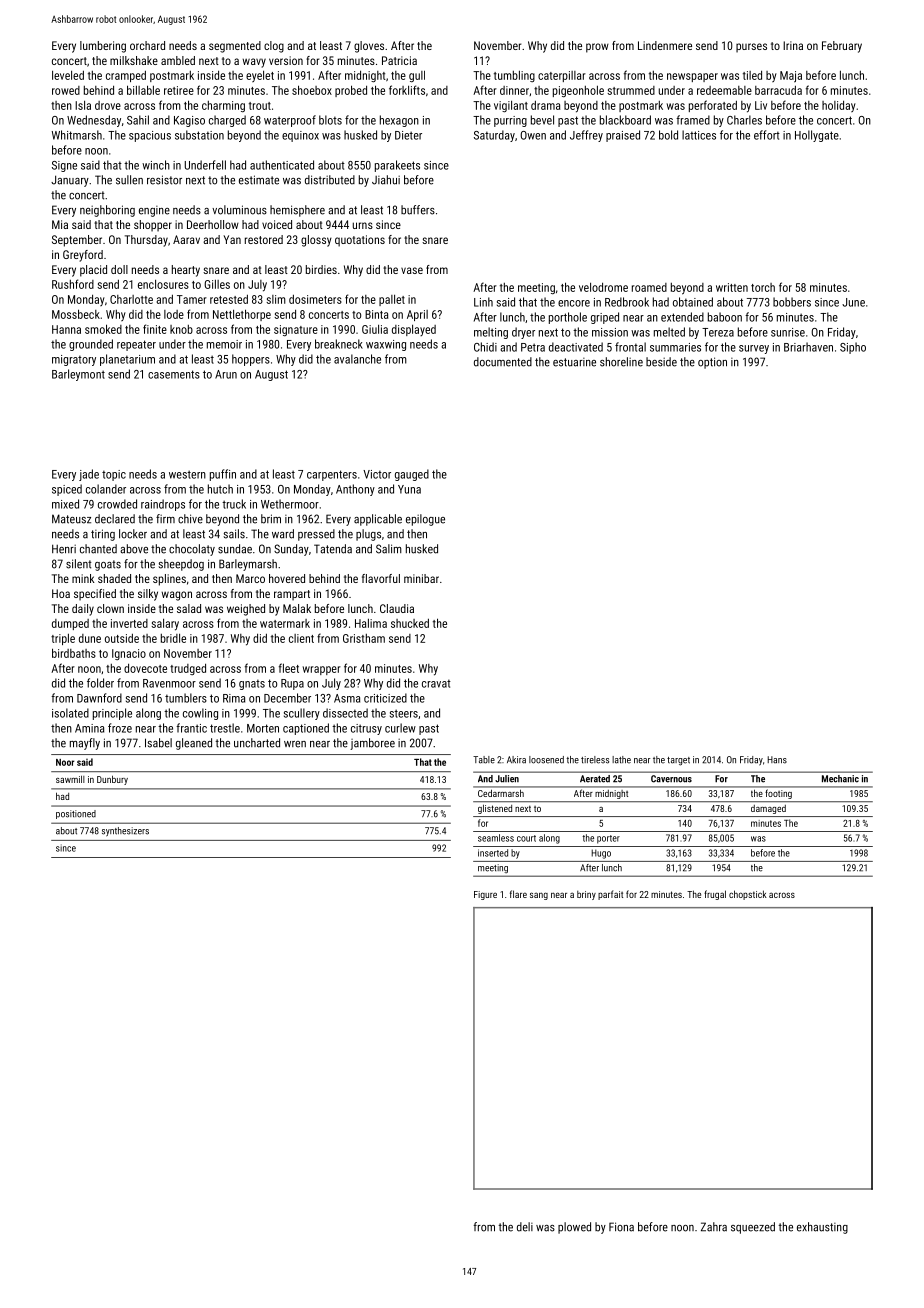  I want to click on inverted, so click(129, 623).
